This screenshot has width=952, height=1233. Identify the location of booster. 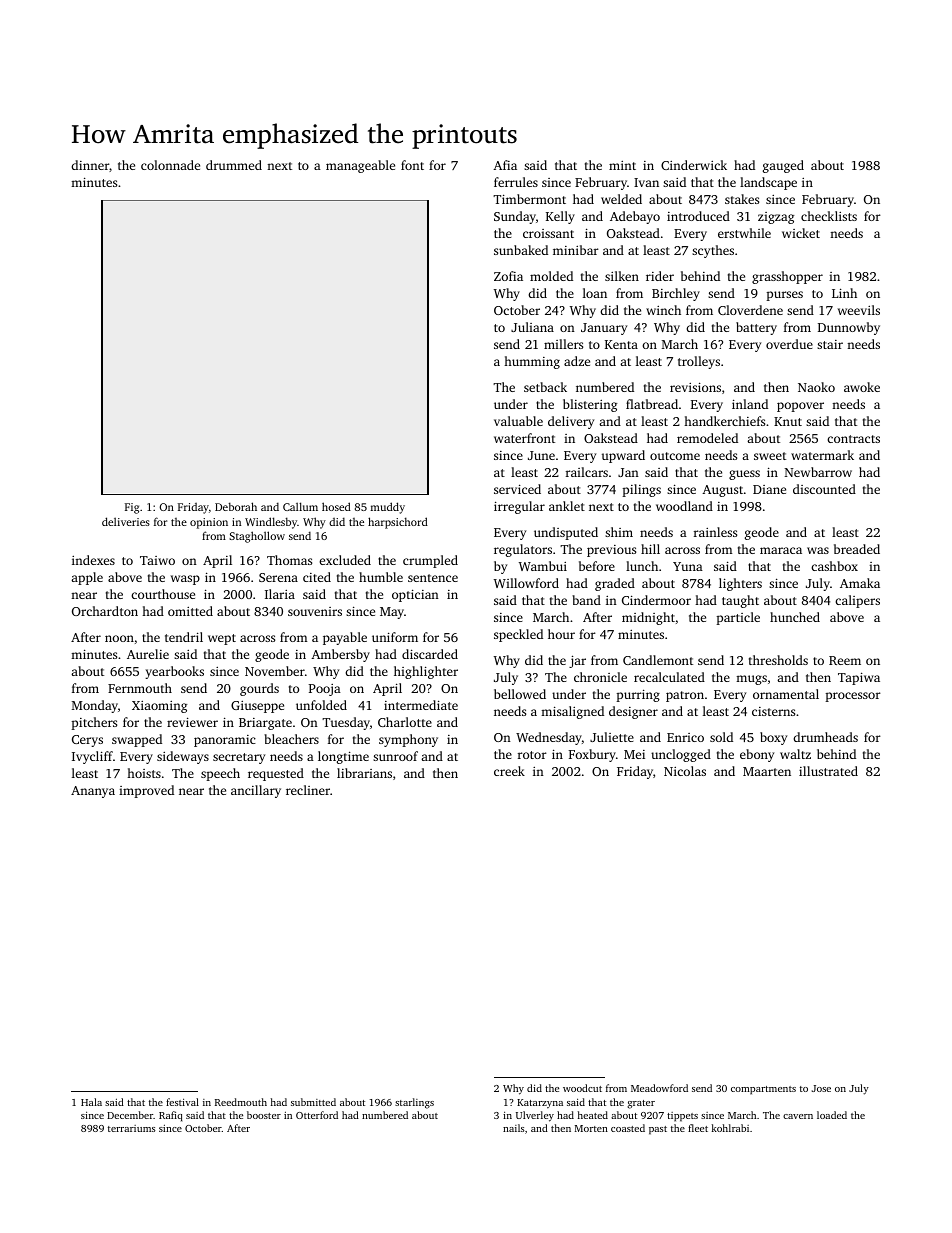
(264, 1115).
